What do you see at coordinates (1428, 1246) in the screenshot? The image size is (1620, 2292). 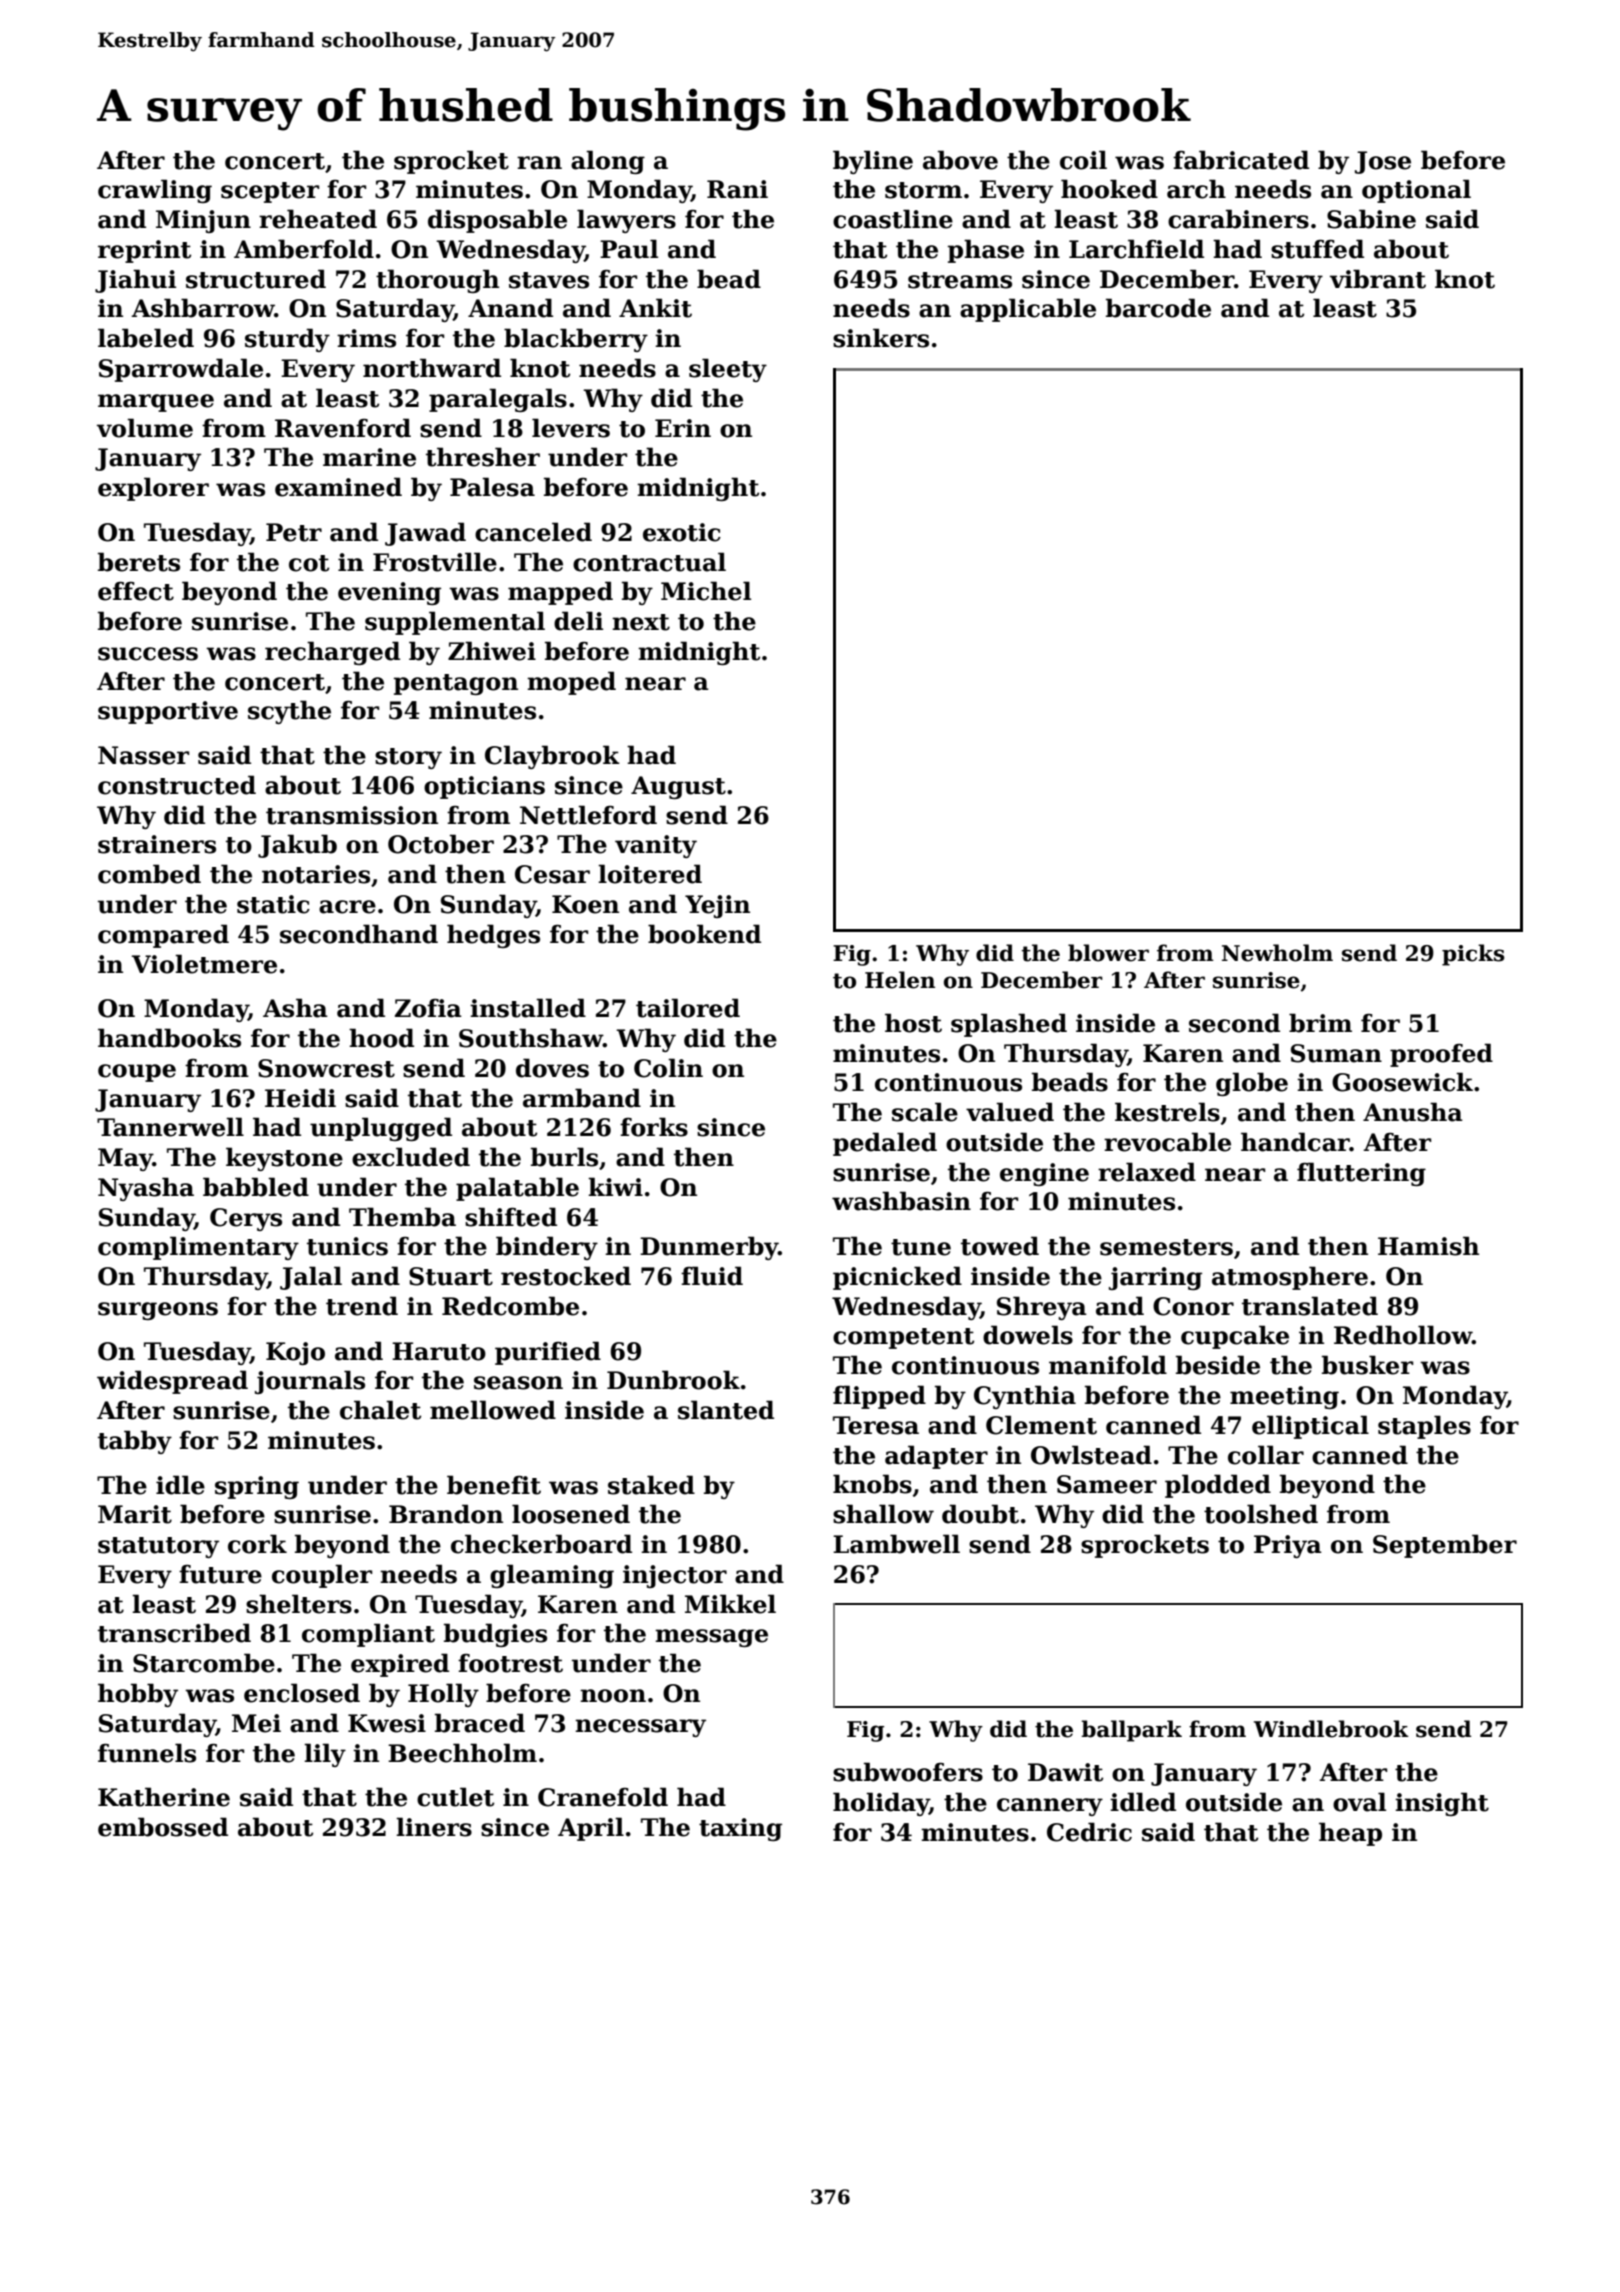 I see `Hamish` at bounding box center [1428, 1246].
